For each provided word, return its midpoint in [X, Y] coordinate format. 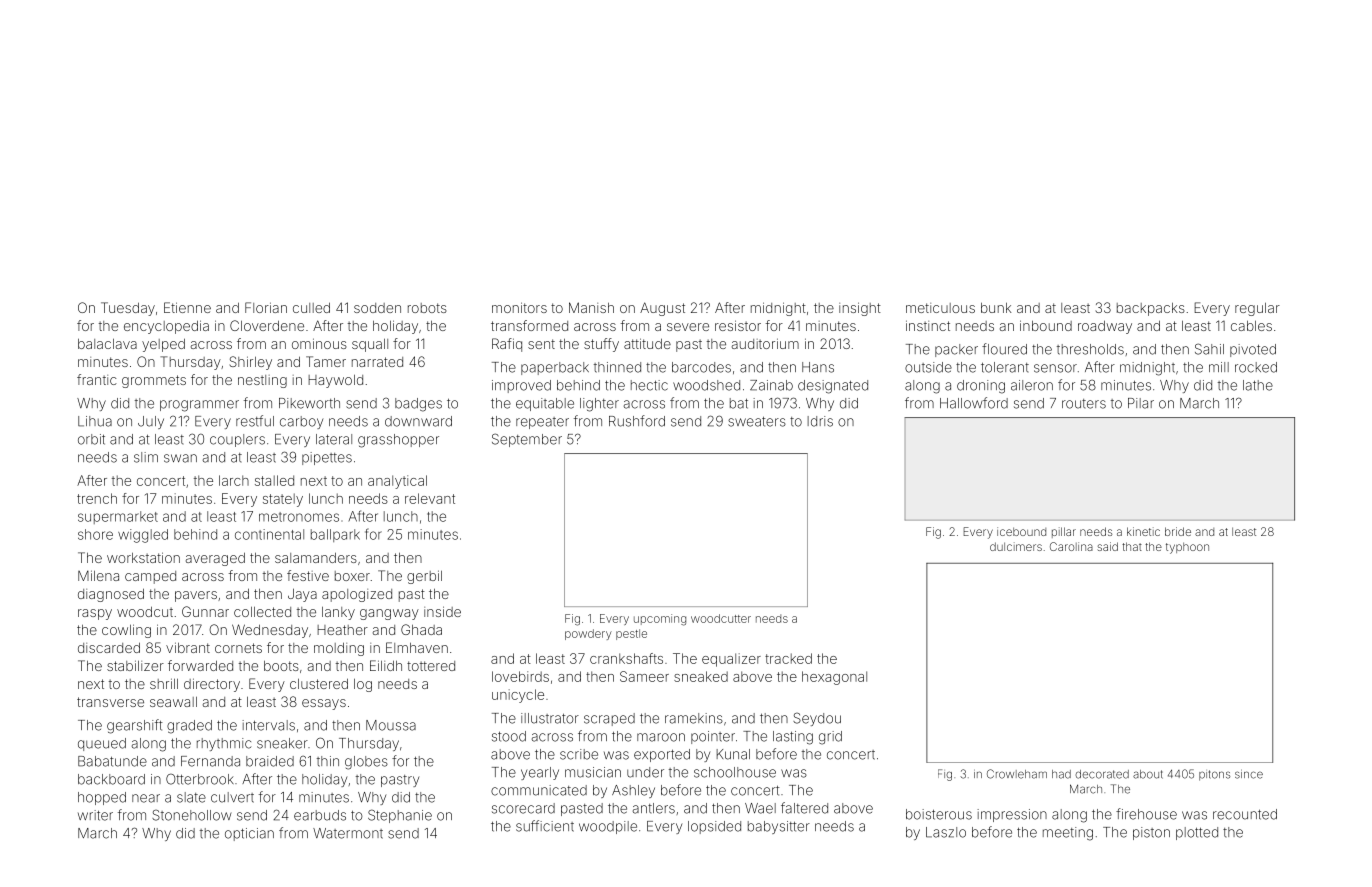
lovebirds [520, 676]
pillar [1064, 532]
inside [442, 611]
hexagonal [834, 678]
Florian [266, 307]
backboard [111, 779]
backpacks [1151, 309]
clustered [319, 683]
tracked [788, 658]
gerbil [424, 577]
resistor [738, 325]
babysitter [779, 827]
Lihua [95, 421]
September [527, 440]
